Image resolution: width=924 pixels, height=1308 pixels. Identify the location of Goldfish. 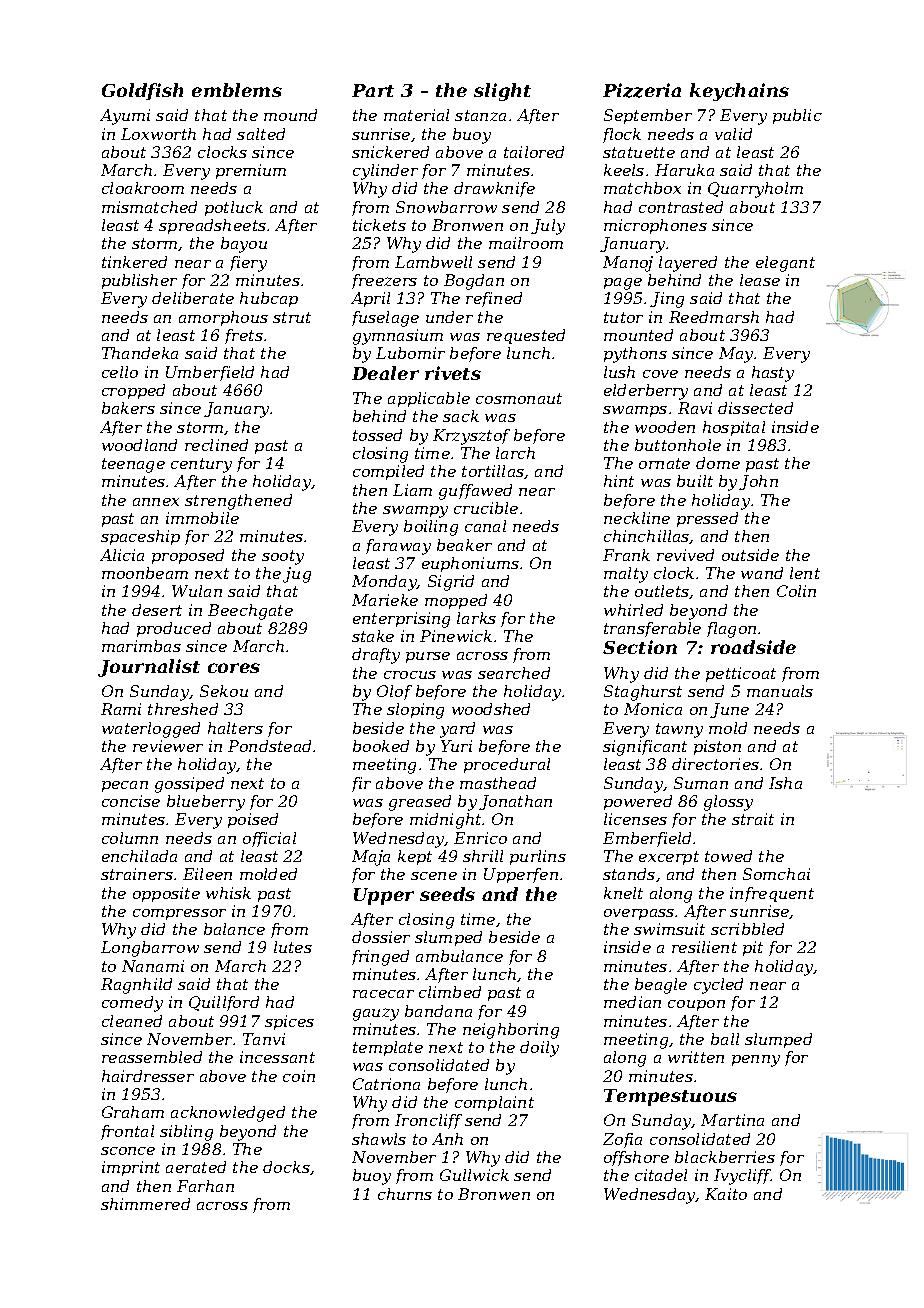
(142, 91).
